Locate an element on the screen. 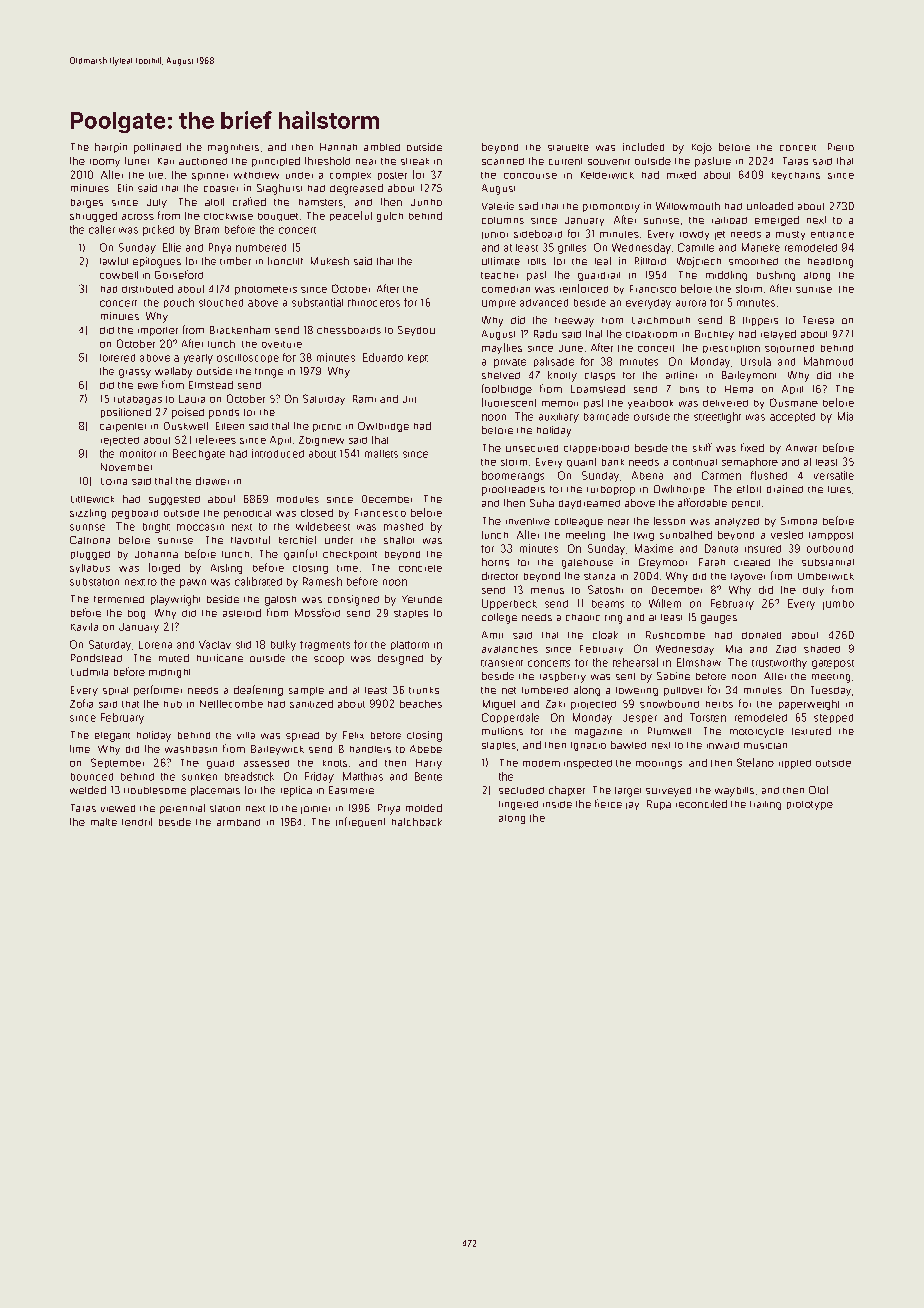  hairpin is located at coordinates (111, 148).
